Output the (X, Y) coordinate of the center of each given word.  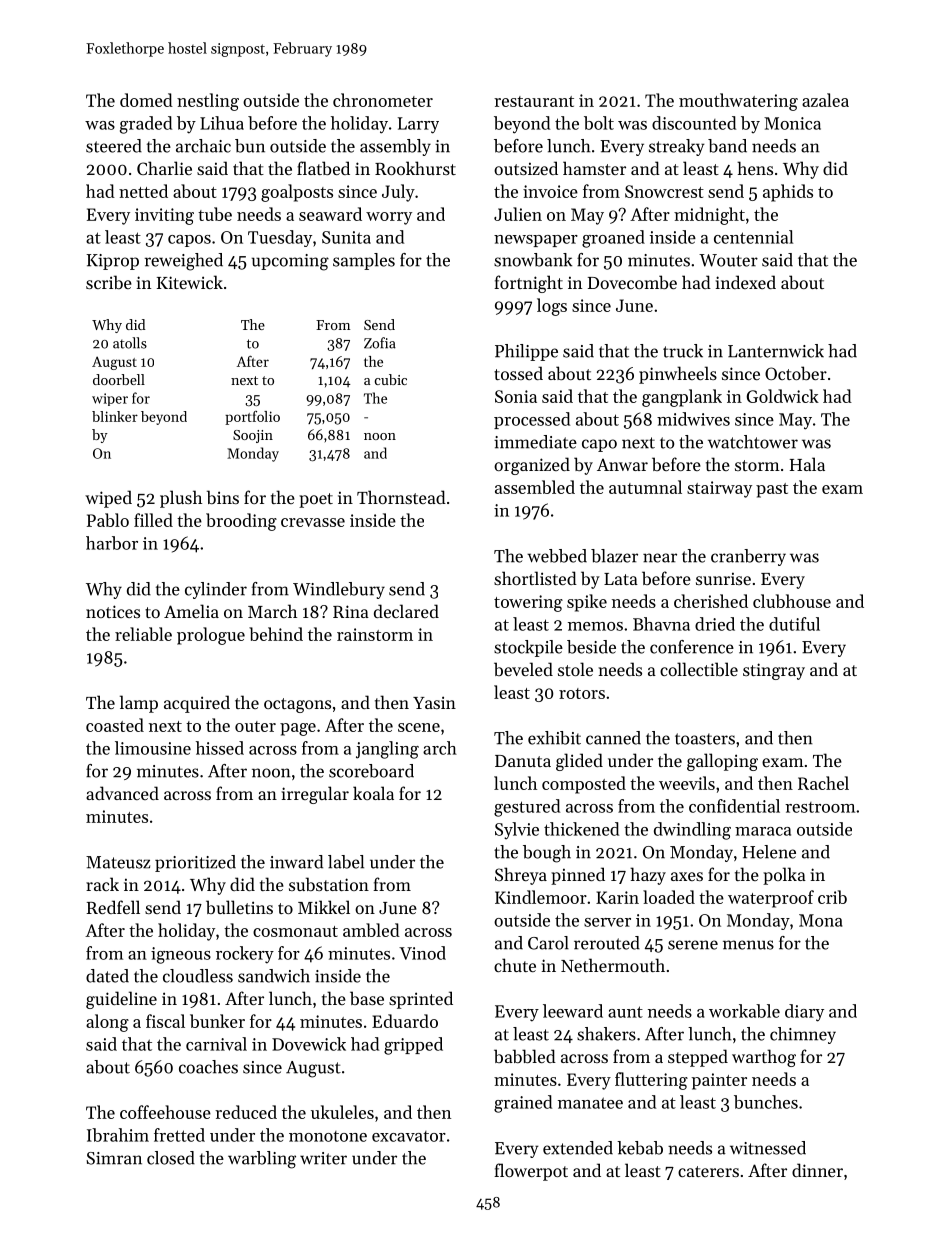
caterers (708, 1171)
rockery (245, 955)
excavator (409, 1136)
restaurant (534, 101)
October (796, 373)
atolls (130, 343)
